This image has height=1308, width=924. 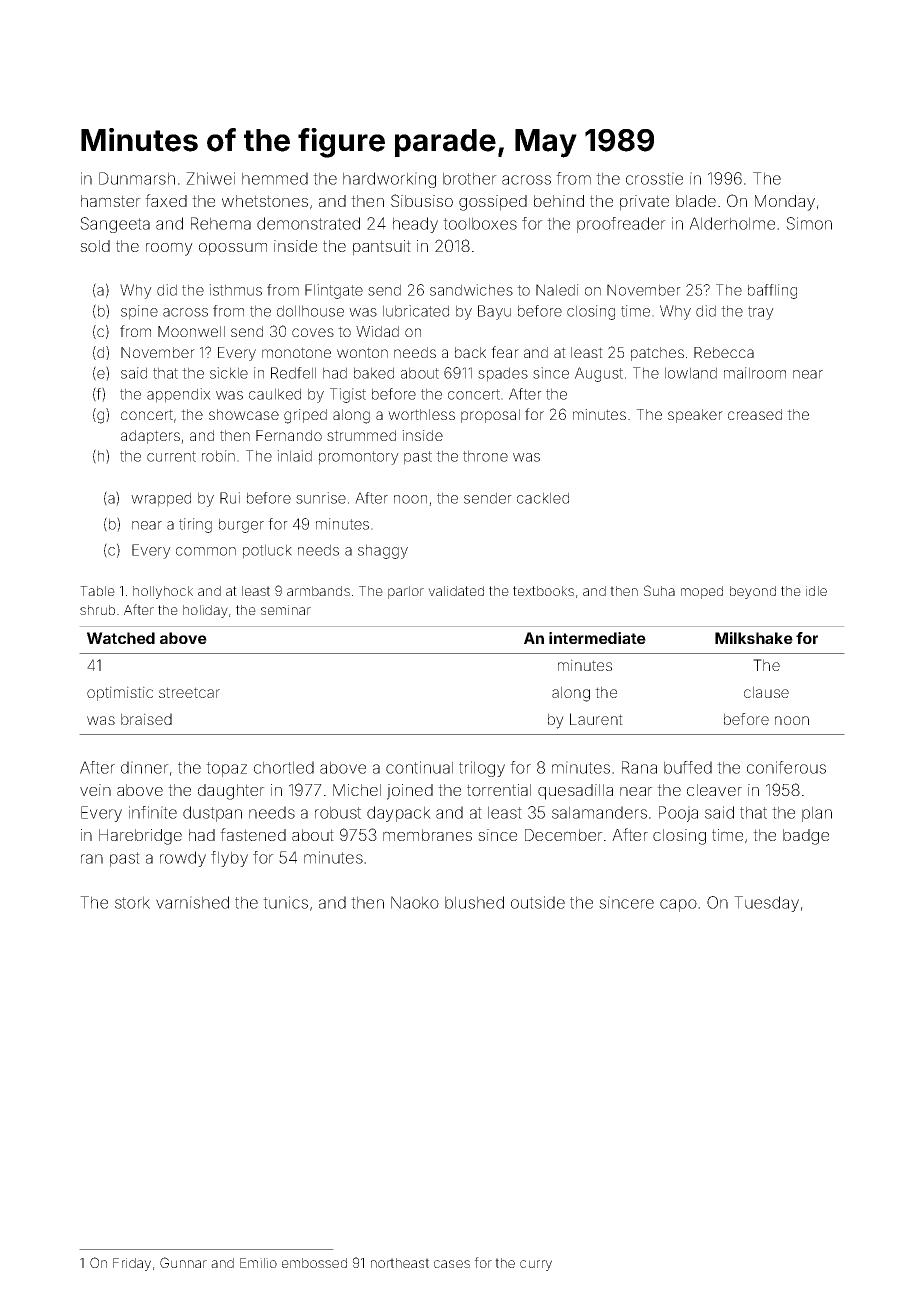 I want to click on crosstie, so click(x=654, y=178).
